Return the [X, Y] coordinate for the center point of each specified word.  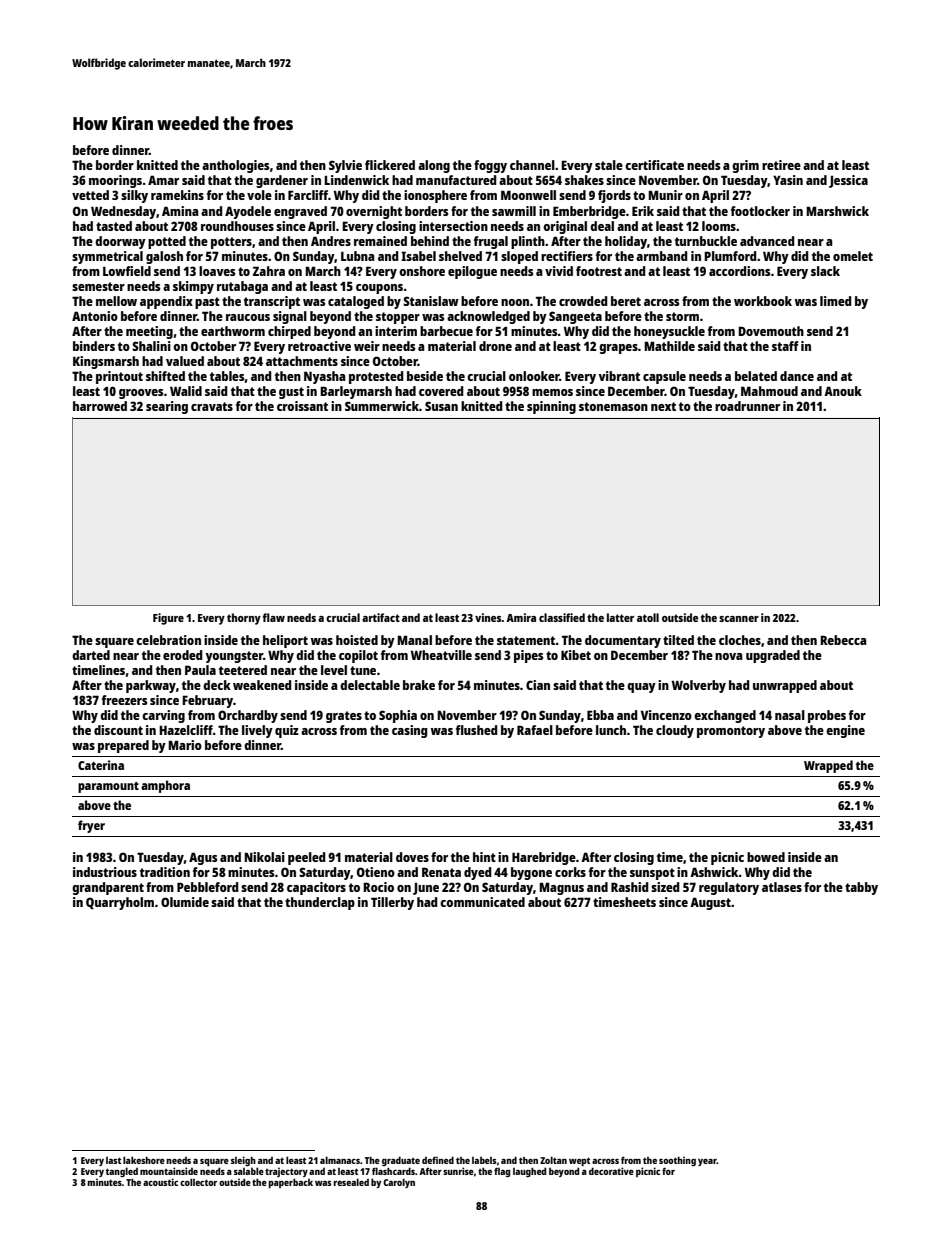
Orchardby [248, 716]
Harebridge [544, 858]
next [663, 406]
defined [438, 1160]
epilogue [472, 272]
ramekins [177, 195]
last [113, 1160]
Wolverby [699, 686]
